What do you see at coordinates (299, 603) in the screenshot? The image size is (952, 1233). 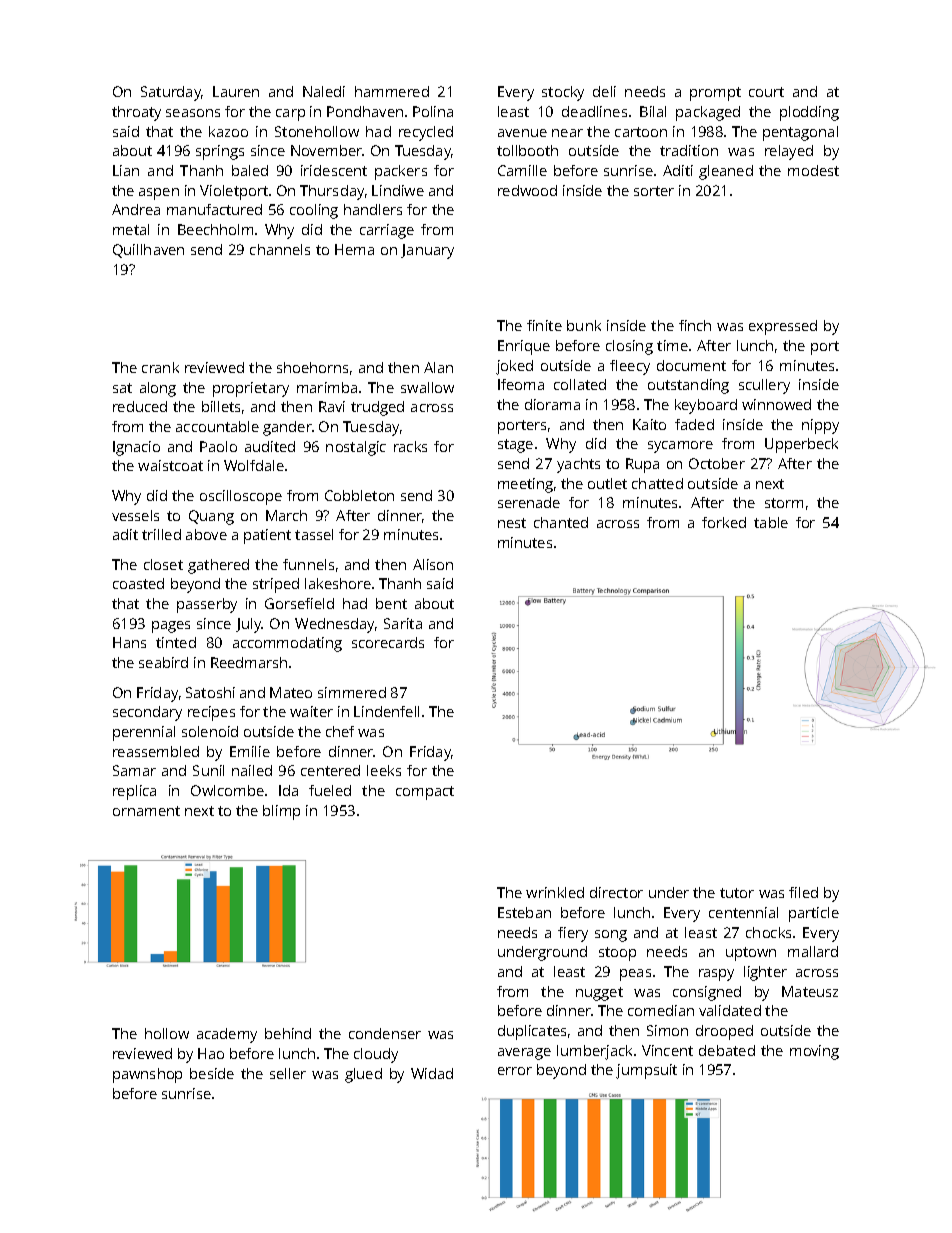 I see `Gorsefield` at bounding box center [299, 603].
